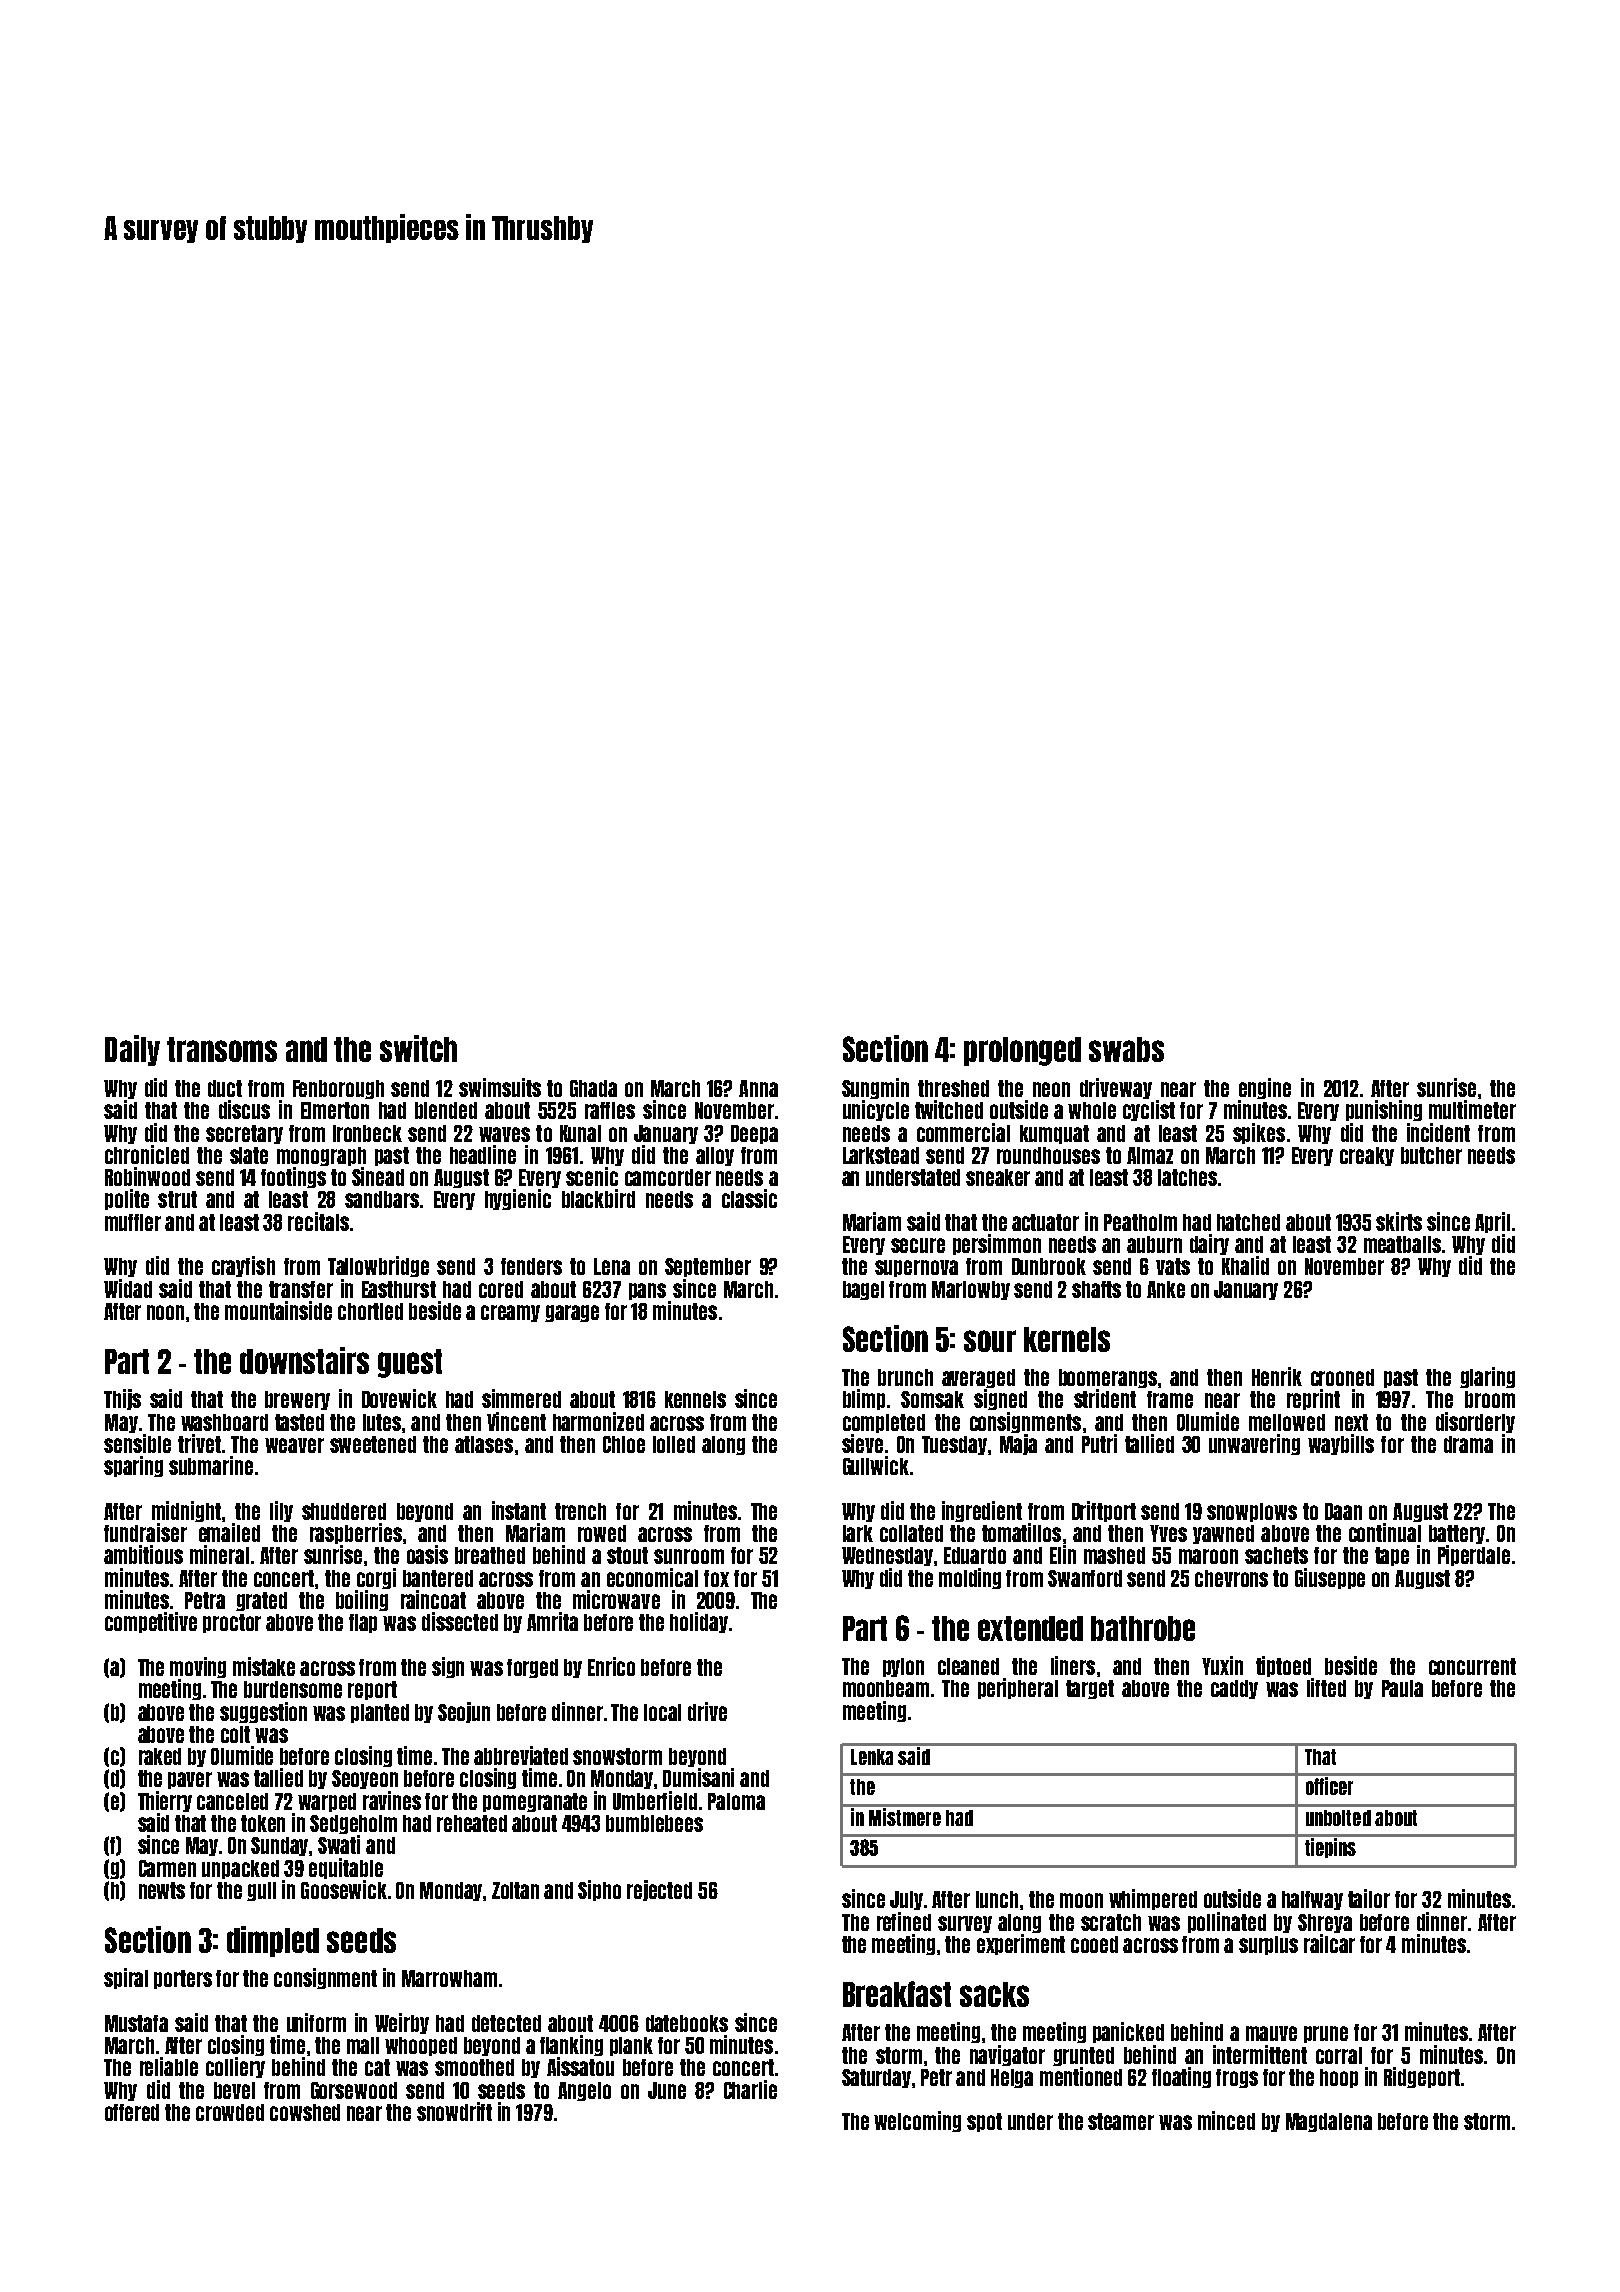  I want to click on prolonged, so click(1022, 1051).
